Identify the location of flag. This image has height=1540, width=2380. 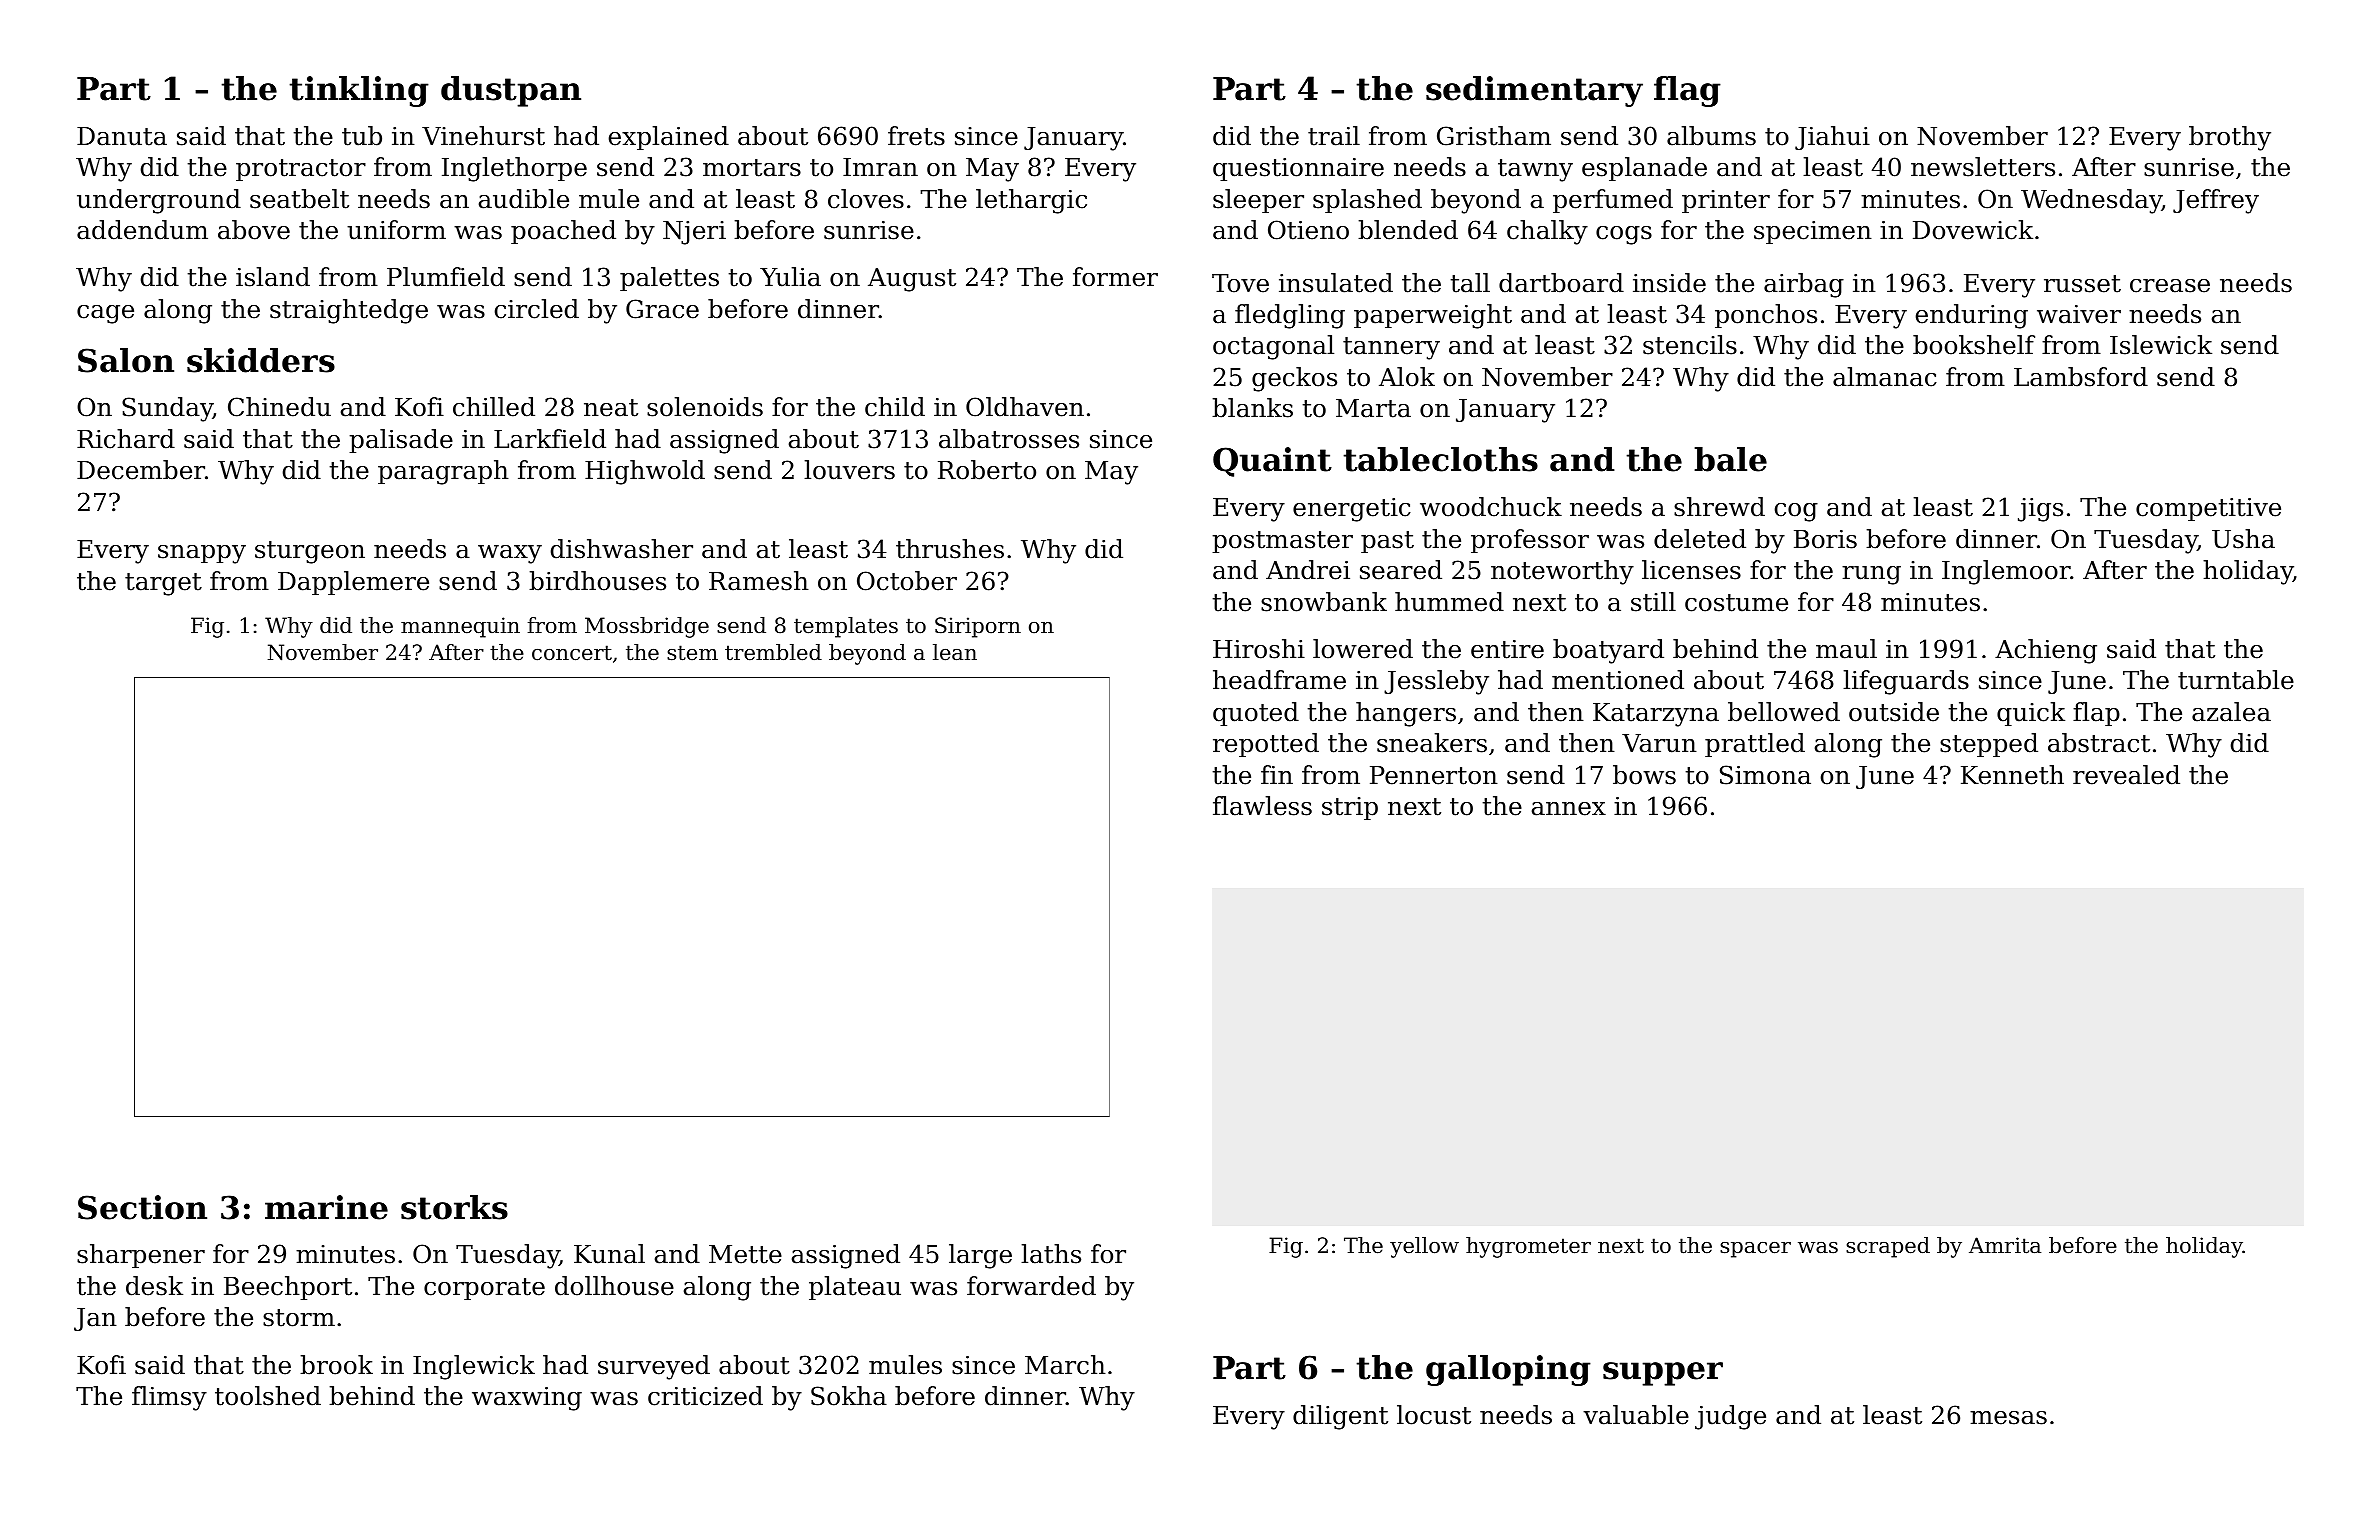
(1687, 91).
